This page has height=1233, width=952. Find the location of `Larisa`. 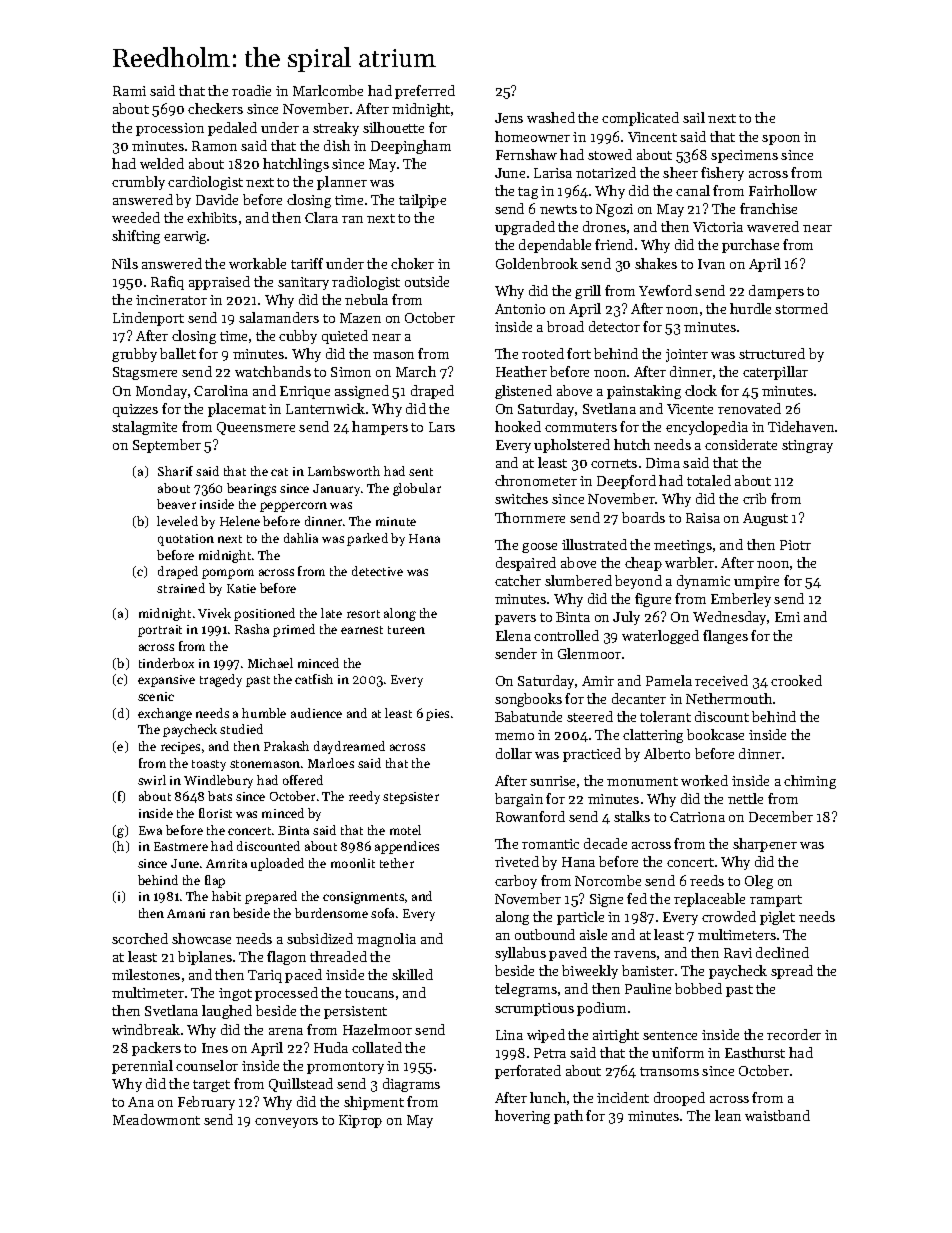

Larisa is located at coordinates (553, 173).
